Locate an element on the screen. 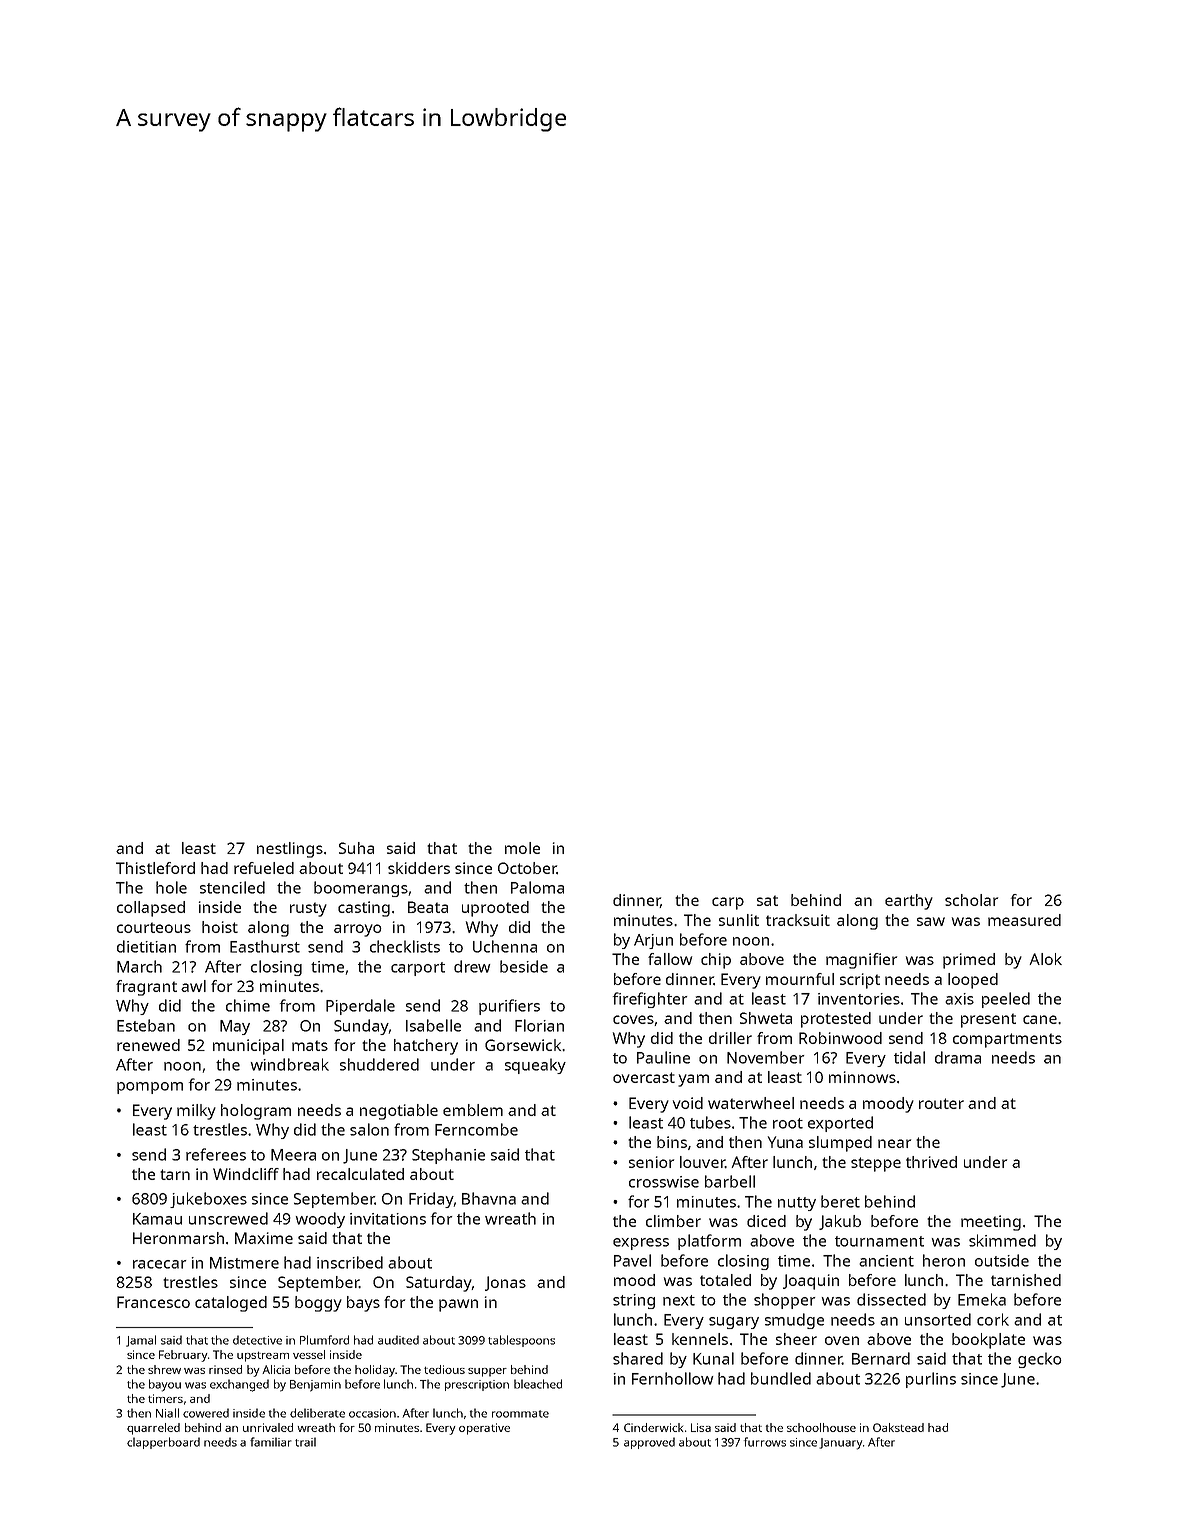 This screenshot has width=1178, height=1524. Thistleford is located at coordinates (155, 868).
